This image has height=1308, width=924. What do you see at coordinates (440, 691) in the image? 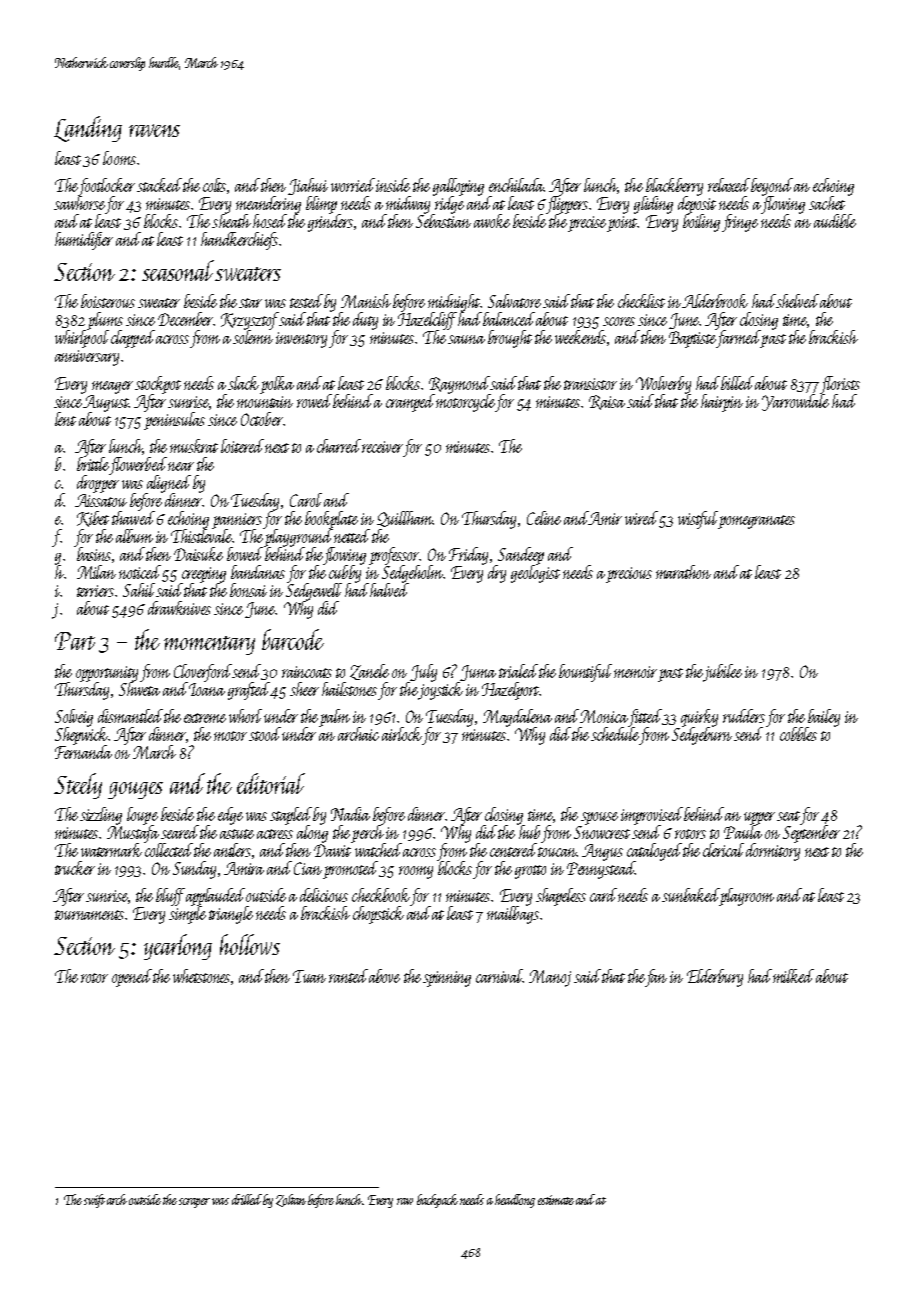
I see `joystick` at bounding box center [440, 691].
